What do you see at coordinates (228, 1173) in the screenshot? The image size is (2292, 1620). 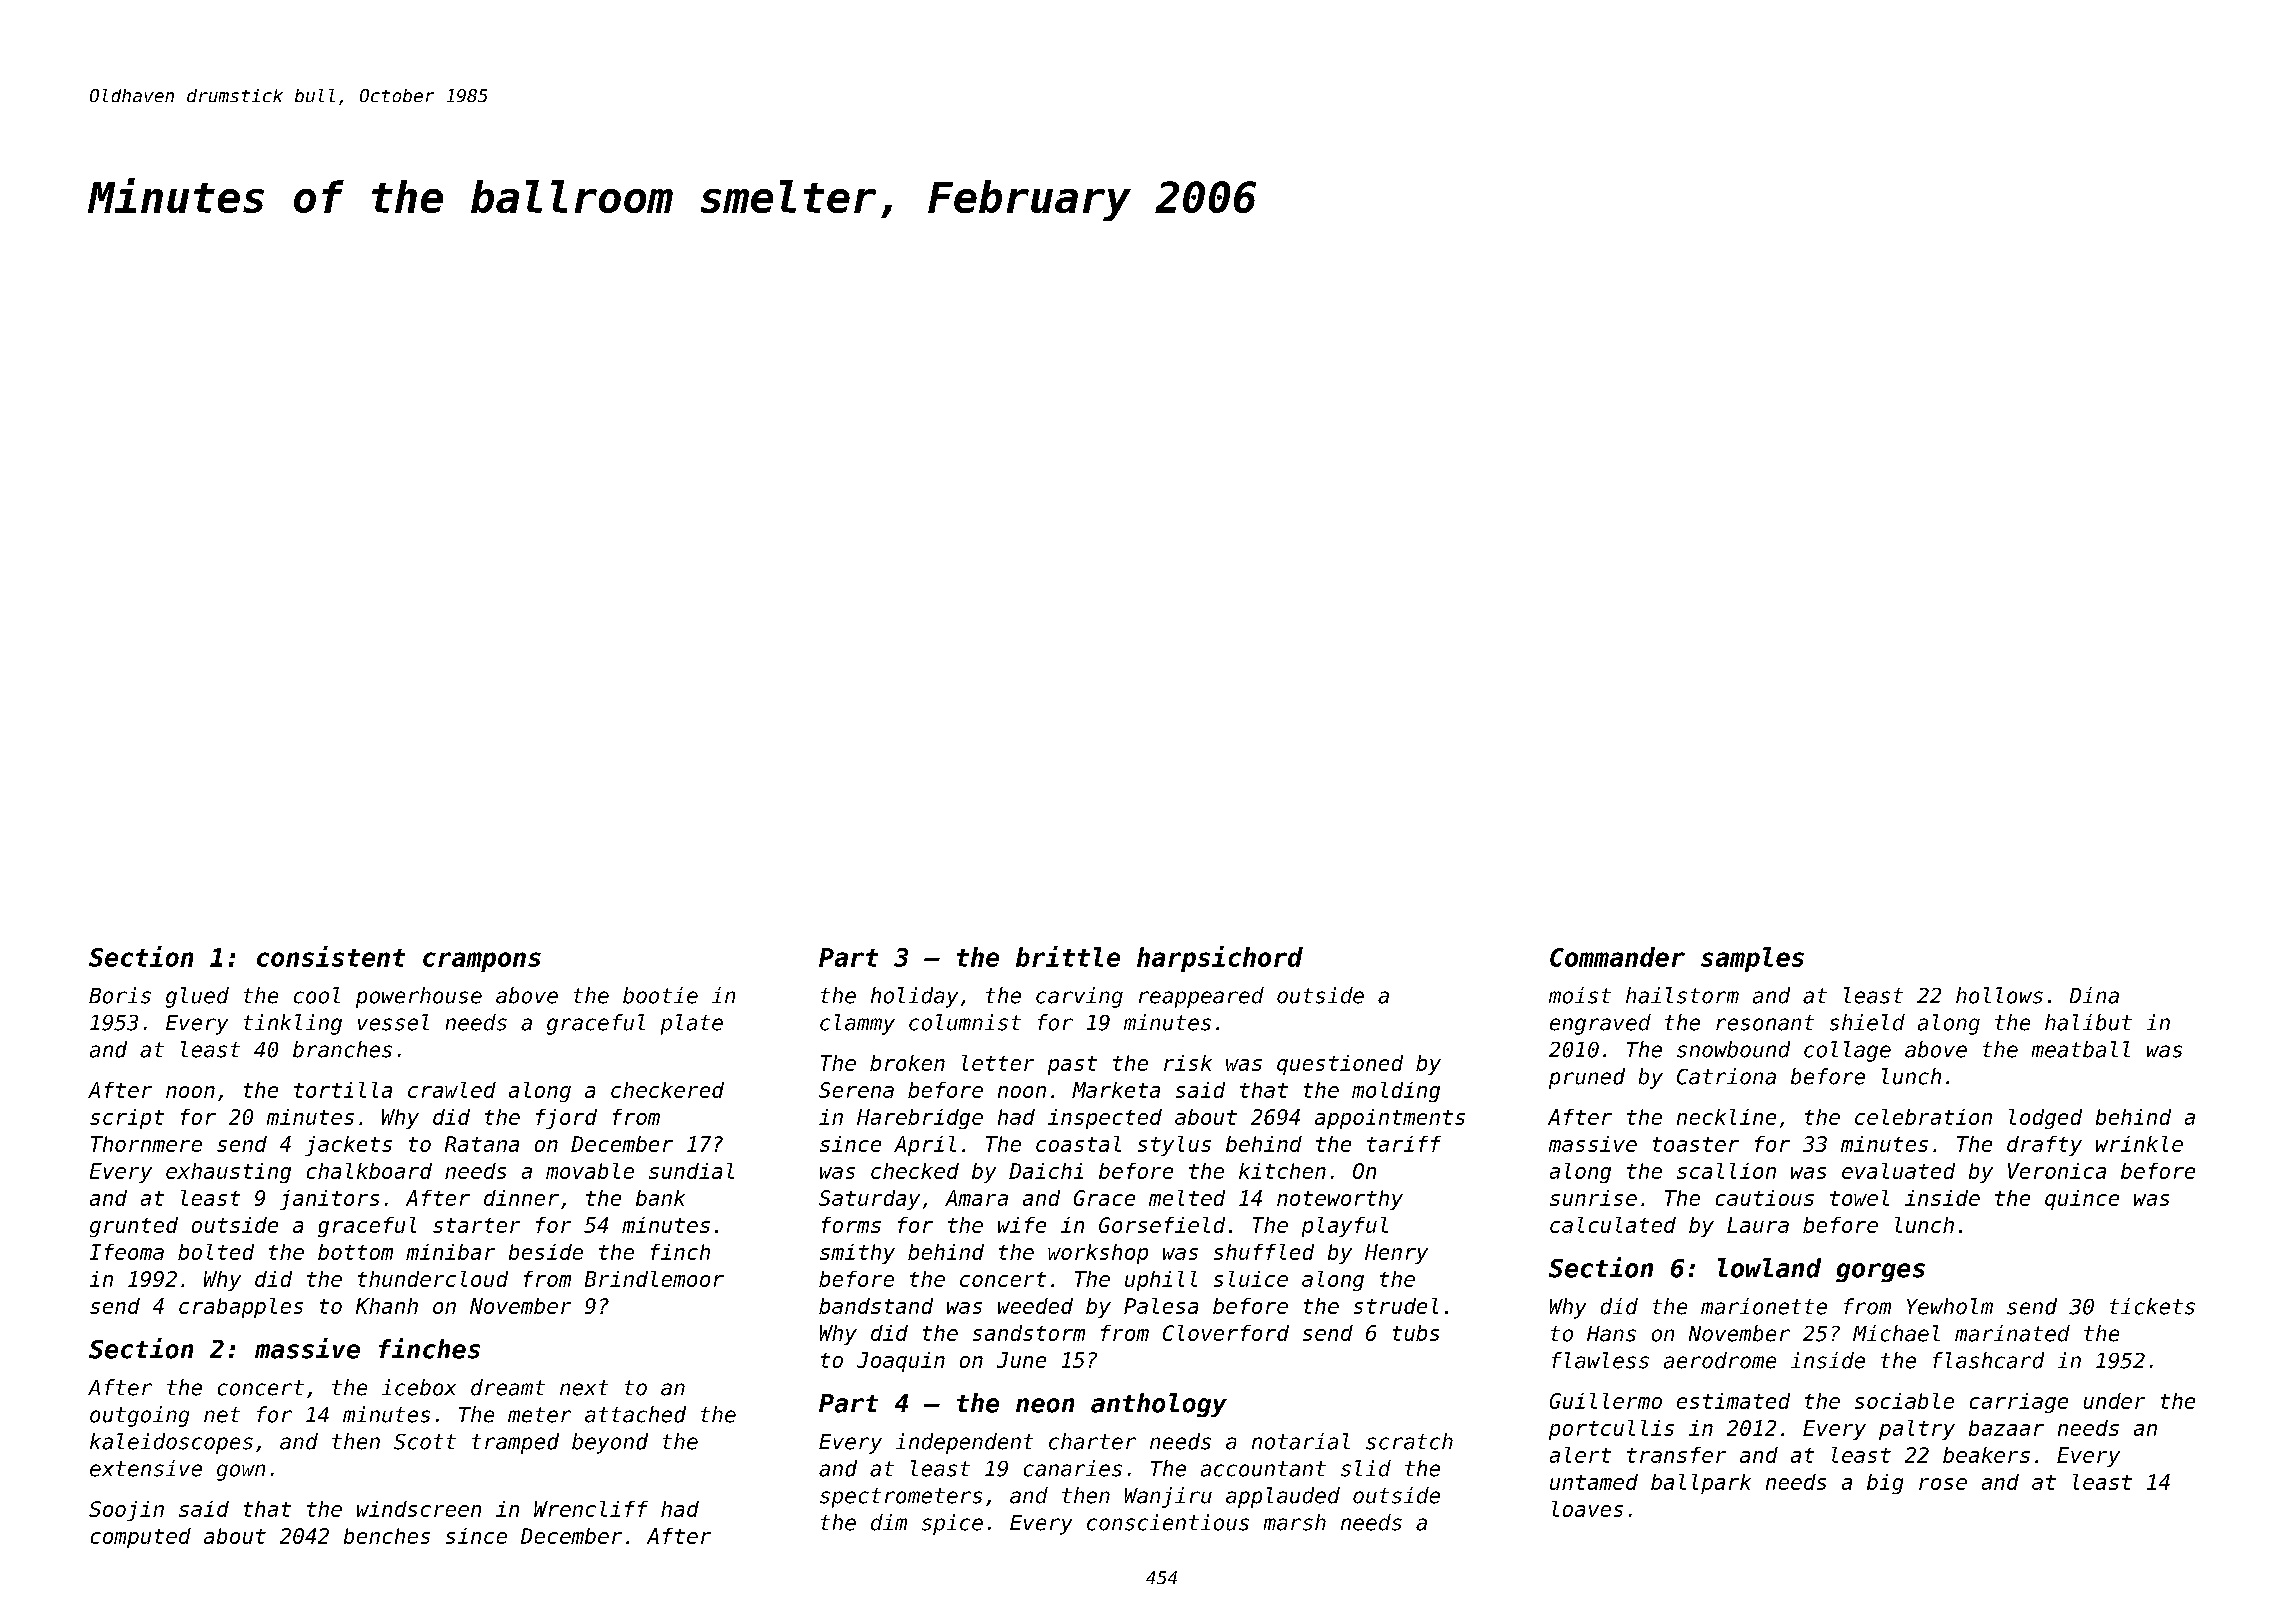 I see `exhausting` at bounding box center [228, 1173].
